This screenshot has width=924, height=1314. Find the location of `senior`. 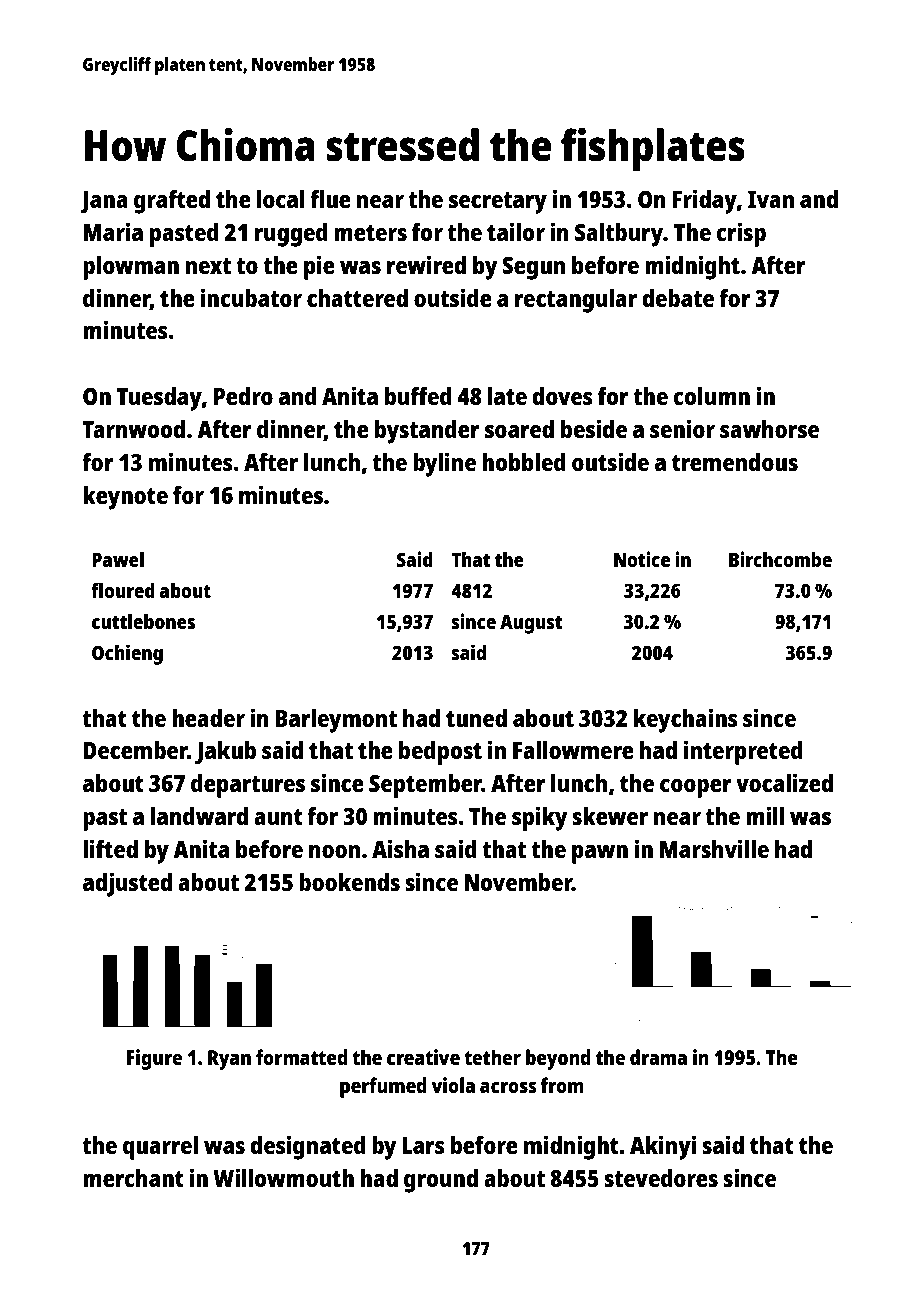

senior is located at coordinates (682, 428).
